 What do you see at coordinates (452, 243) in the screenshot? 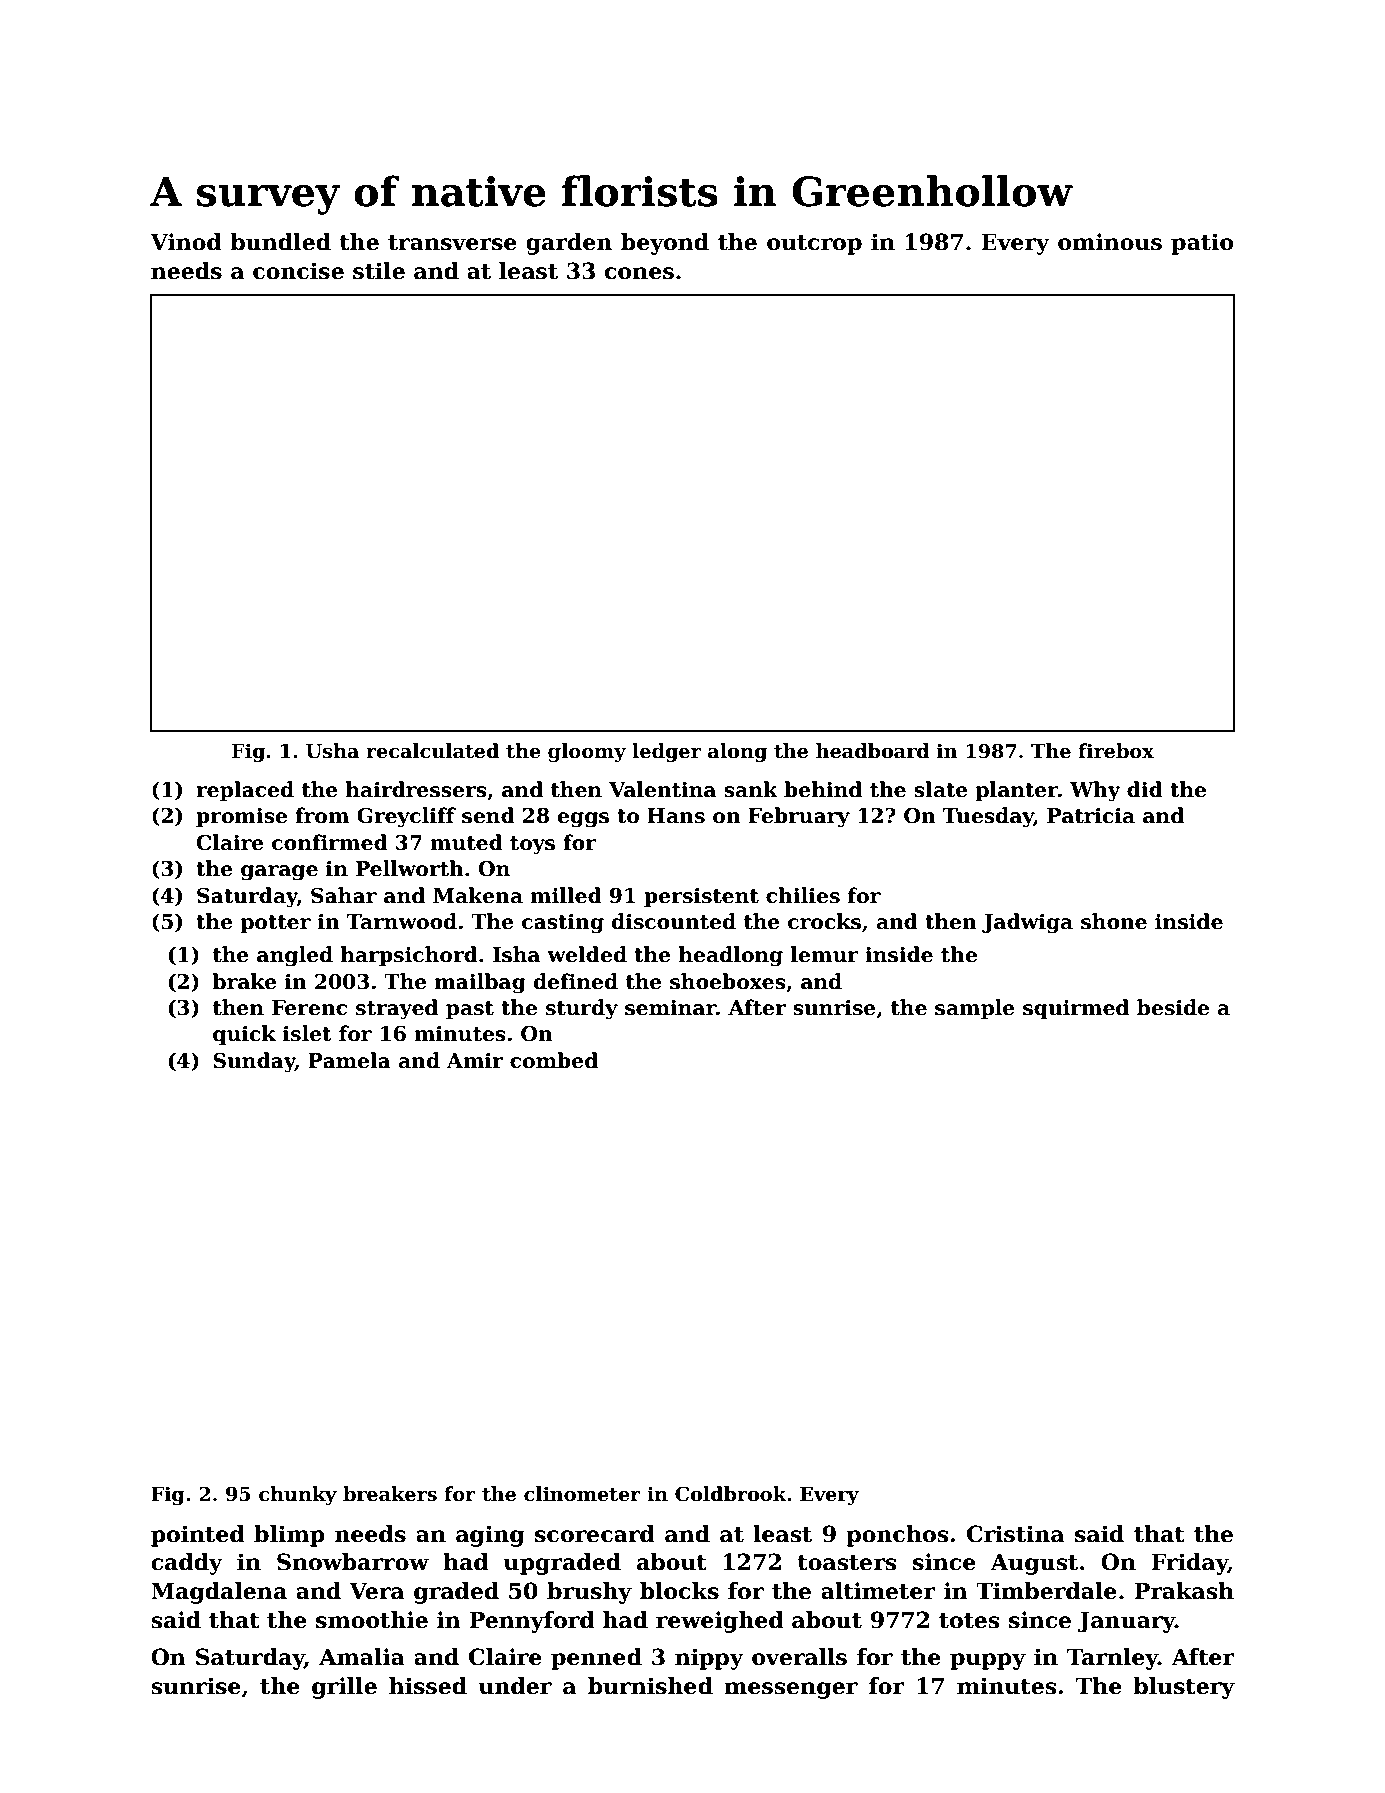
I see `transverse` at bounding box center [452, 243].
